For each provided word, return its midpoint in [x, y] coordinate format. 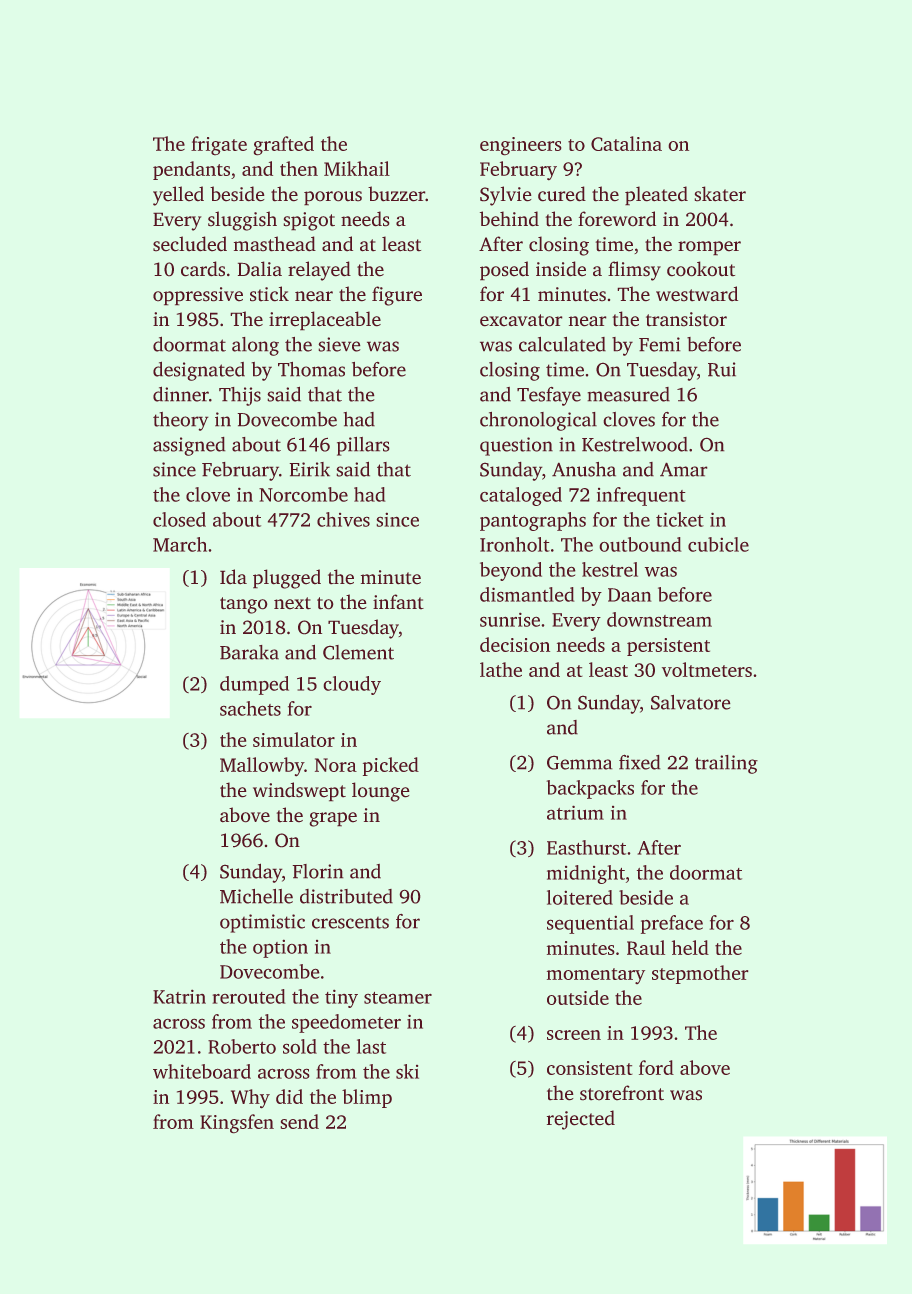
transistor [686, 319]
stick [269, 293]
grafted [284, 145]
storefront [622, 1092]
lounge [380, 792]
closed [179, 519]
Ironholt [515, 544]
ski [407, 1071]
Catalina [626, 143]
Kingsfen [237, 1123]
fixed [639, 762]
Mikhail [357, 168]
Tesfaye [549, 396]
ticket [680, 519]
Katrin [179, 997]
